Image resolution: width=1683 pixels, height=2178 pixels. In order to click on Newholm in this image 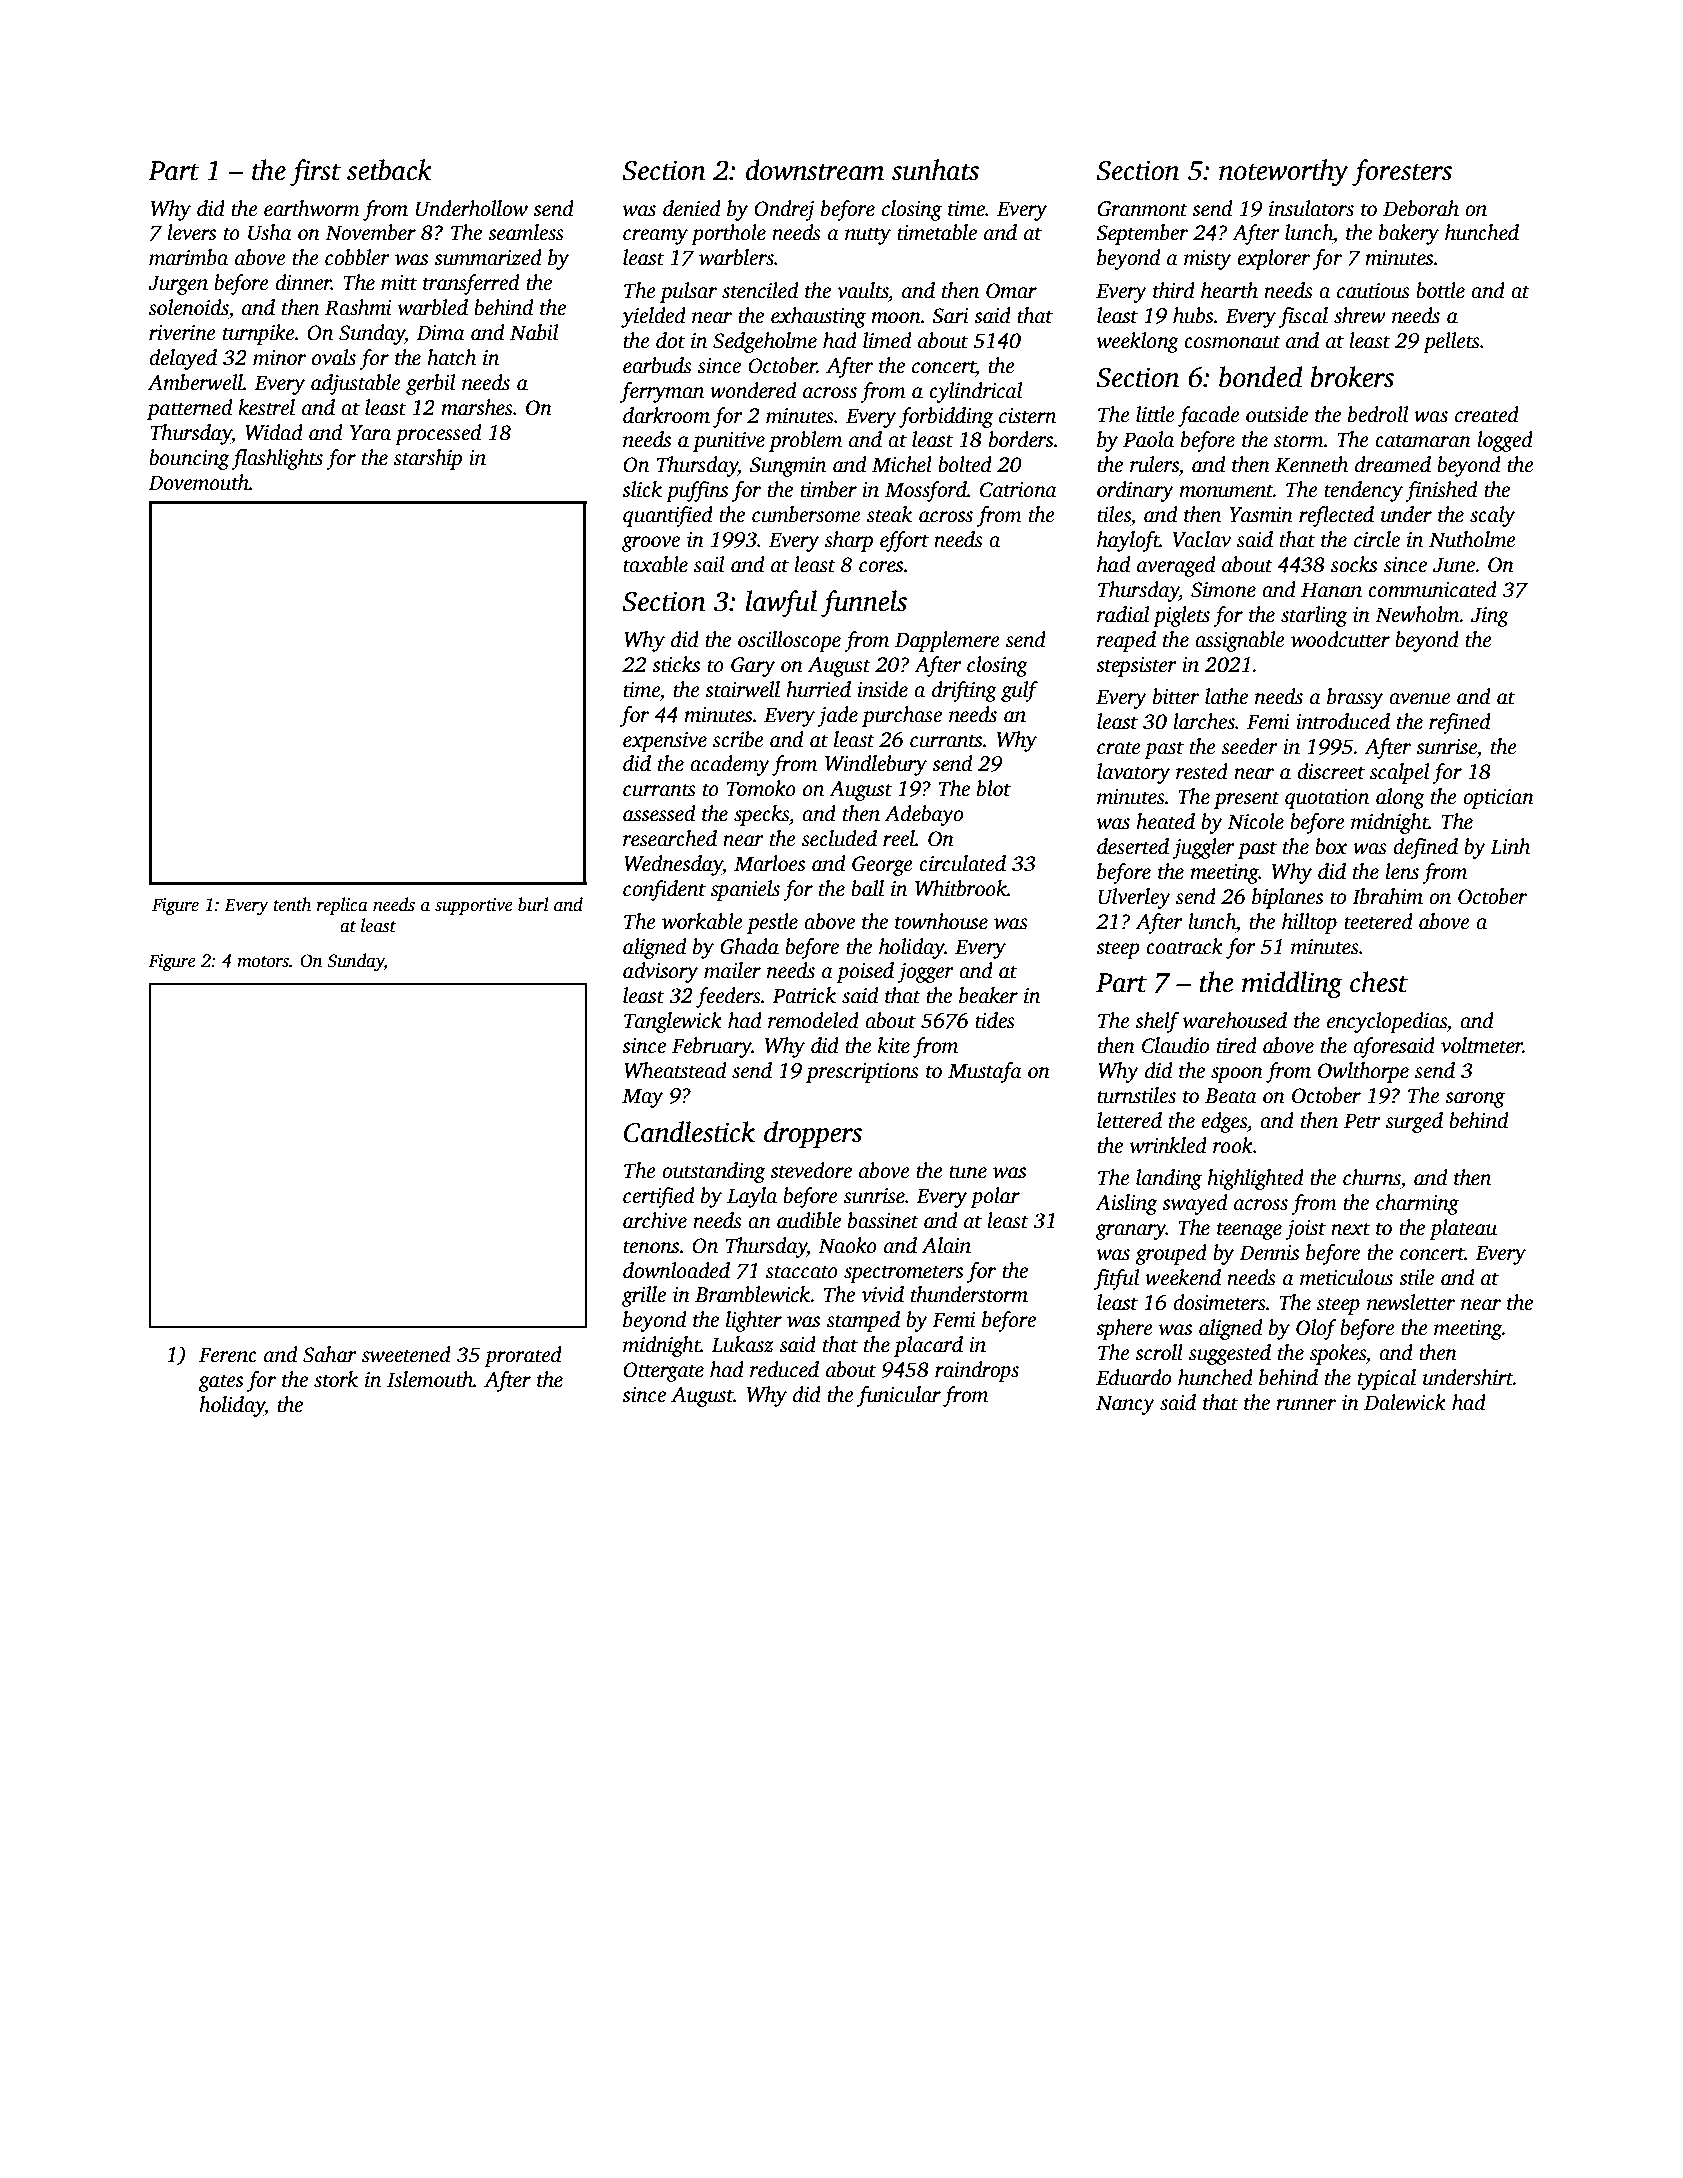, I will do `click(1417, 614)`.
